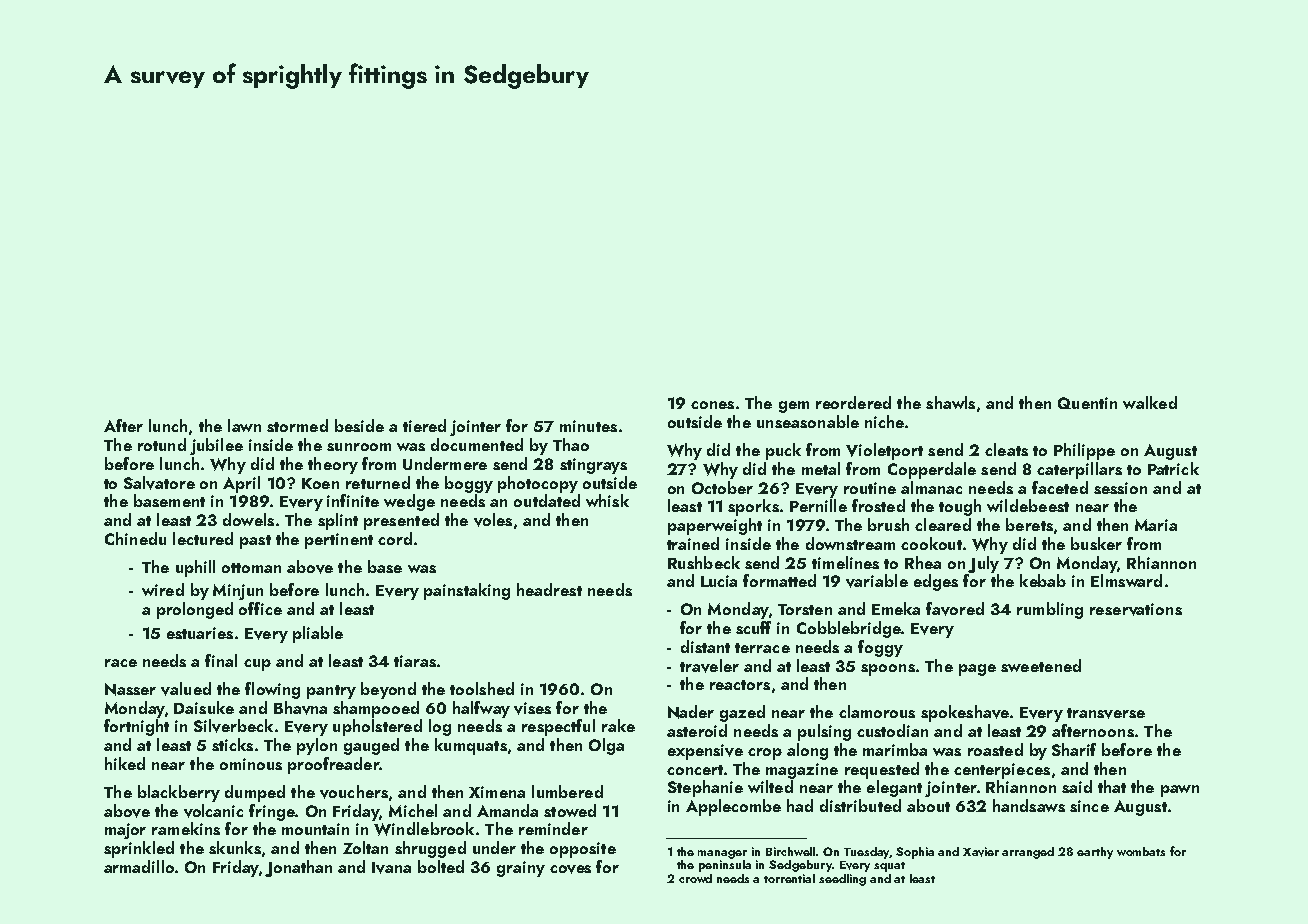 This screenshot has height=924, width=1308. I want to click on lawn, so click(244, 425).
